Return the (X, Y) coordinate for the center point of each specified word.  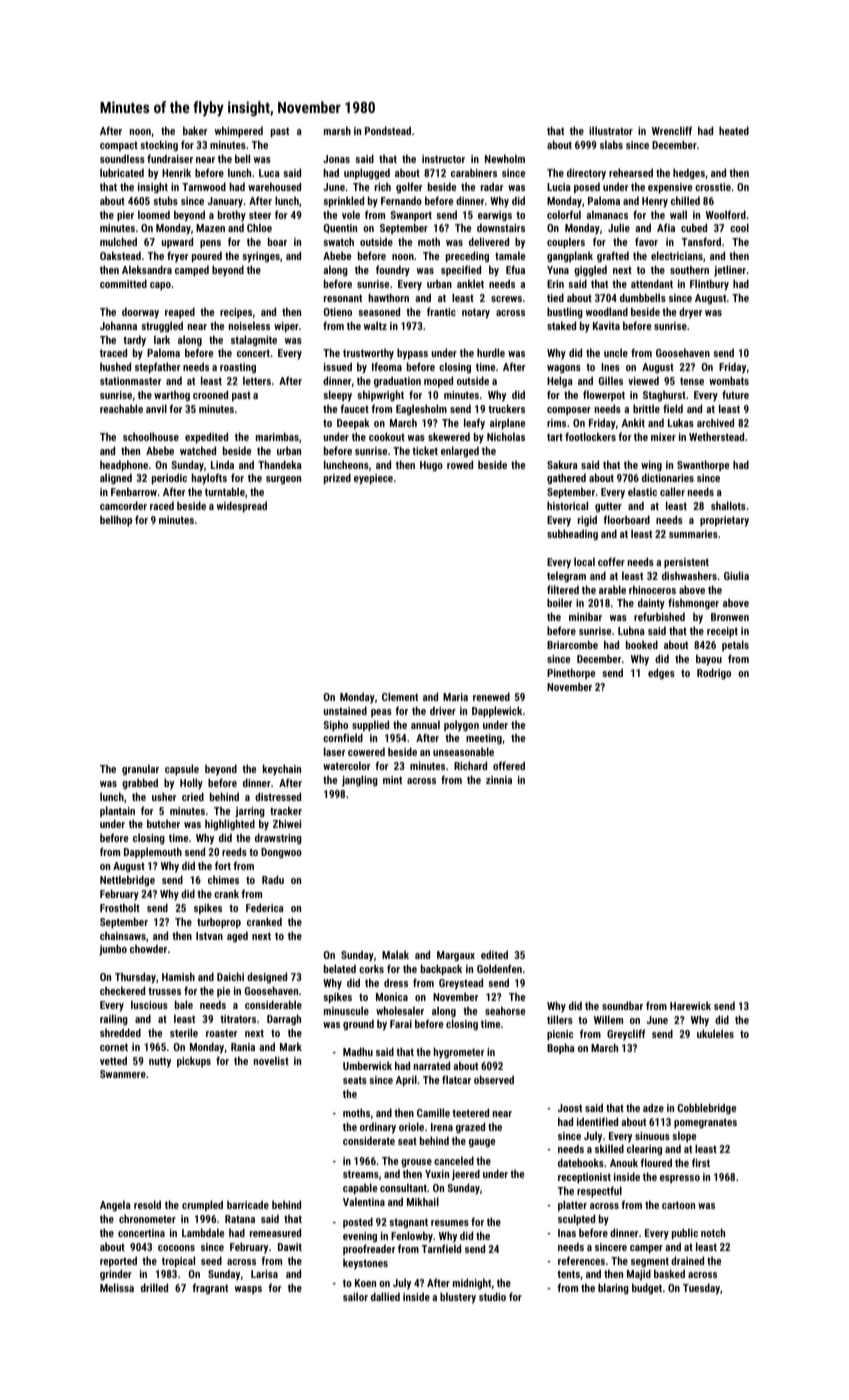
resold (147, 1204)
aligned (116, 479)
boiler (559, 602)
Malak (395, 954)
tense (692, 381)
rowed (460, 464)
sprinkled (343, 202)
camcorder (123, 505)
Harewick (690, 1005)
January (225, 202)
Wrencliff (672, 130)
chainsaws (123, 935)
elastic (642, 491)
